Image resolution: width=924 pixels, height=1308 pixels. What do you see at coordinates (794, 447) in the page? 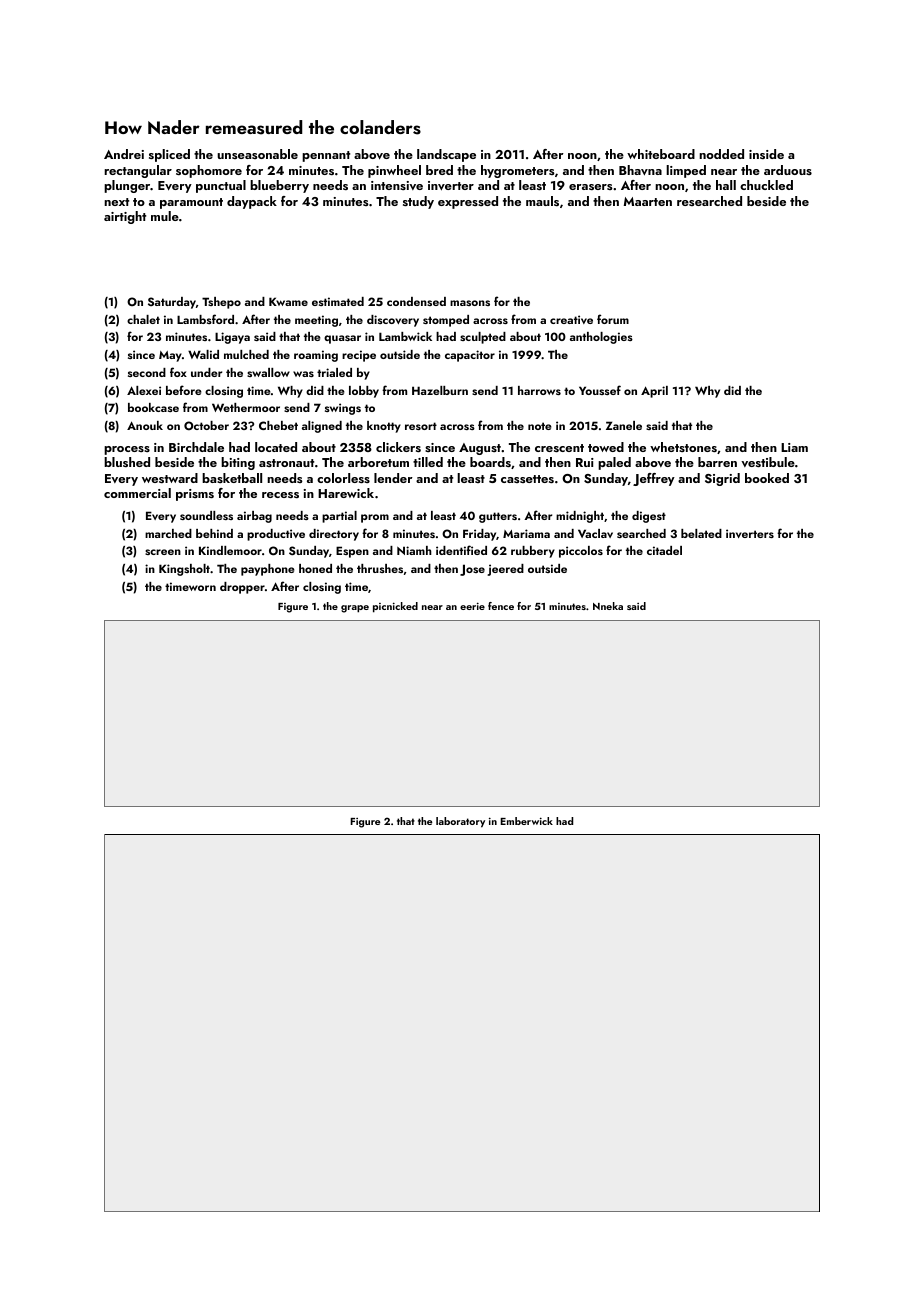
I see `Liam` at bounding box center [794, 447].
